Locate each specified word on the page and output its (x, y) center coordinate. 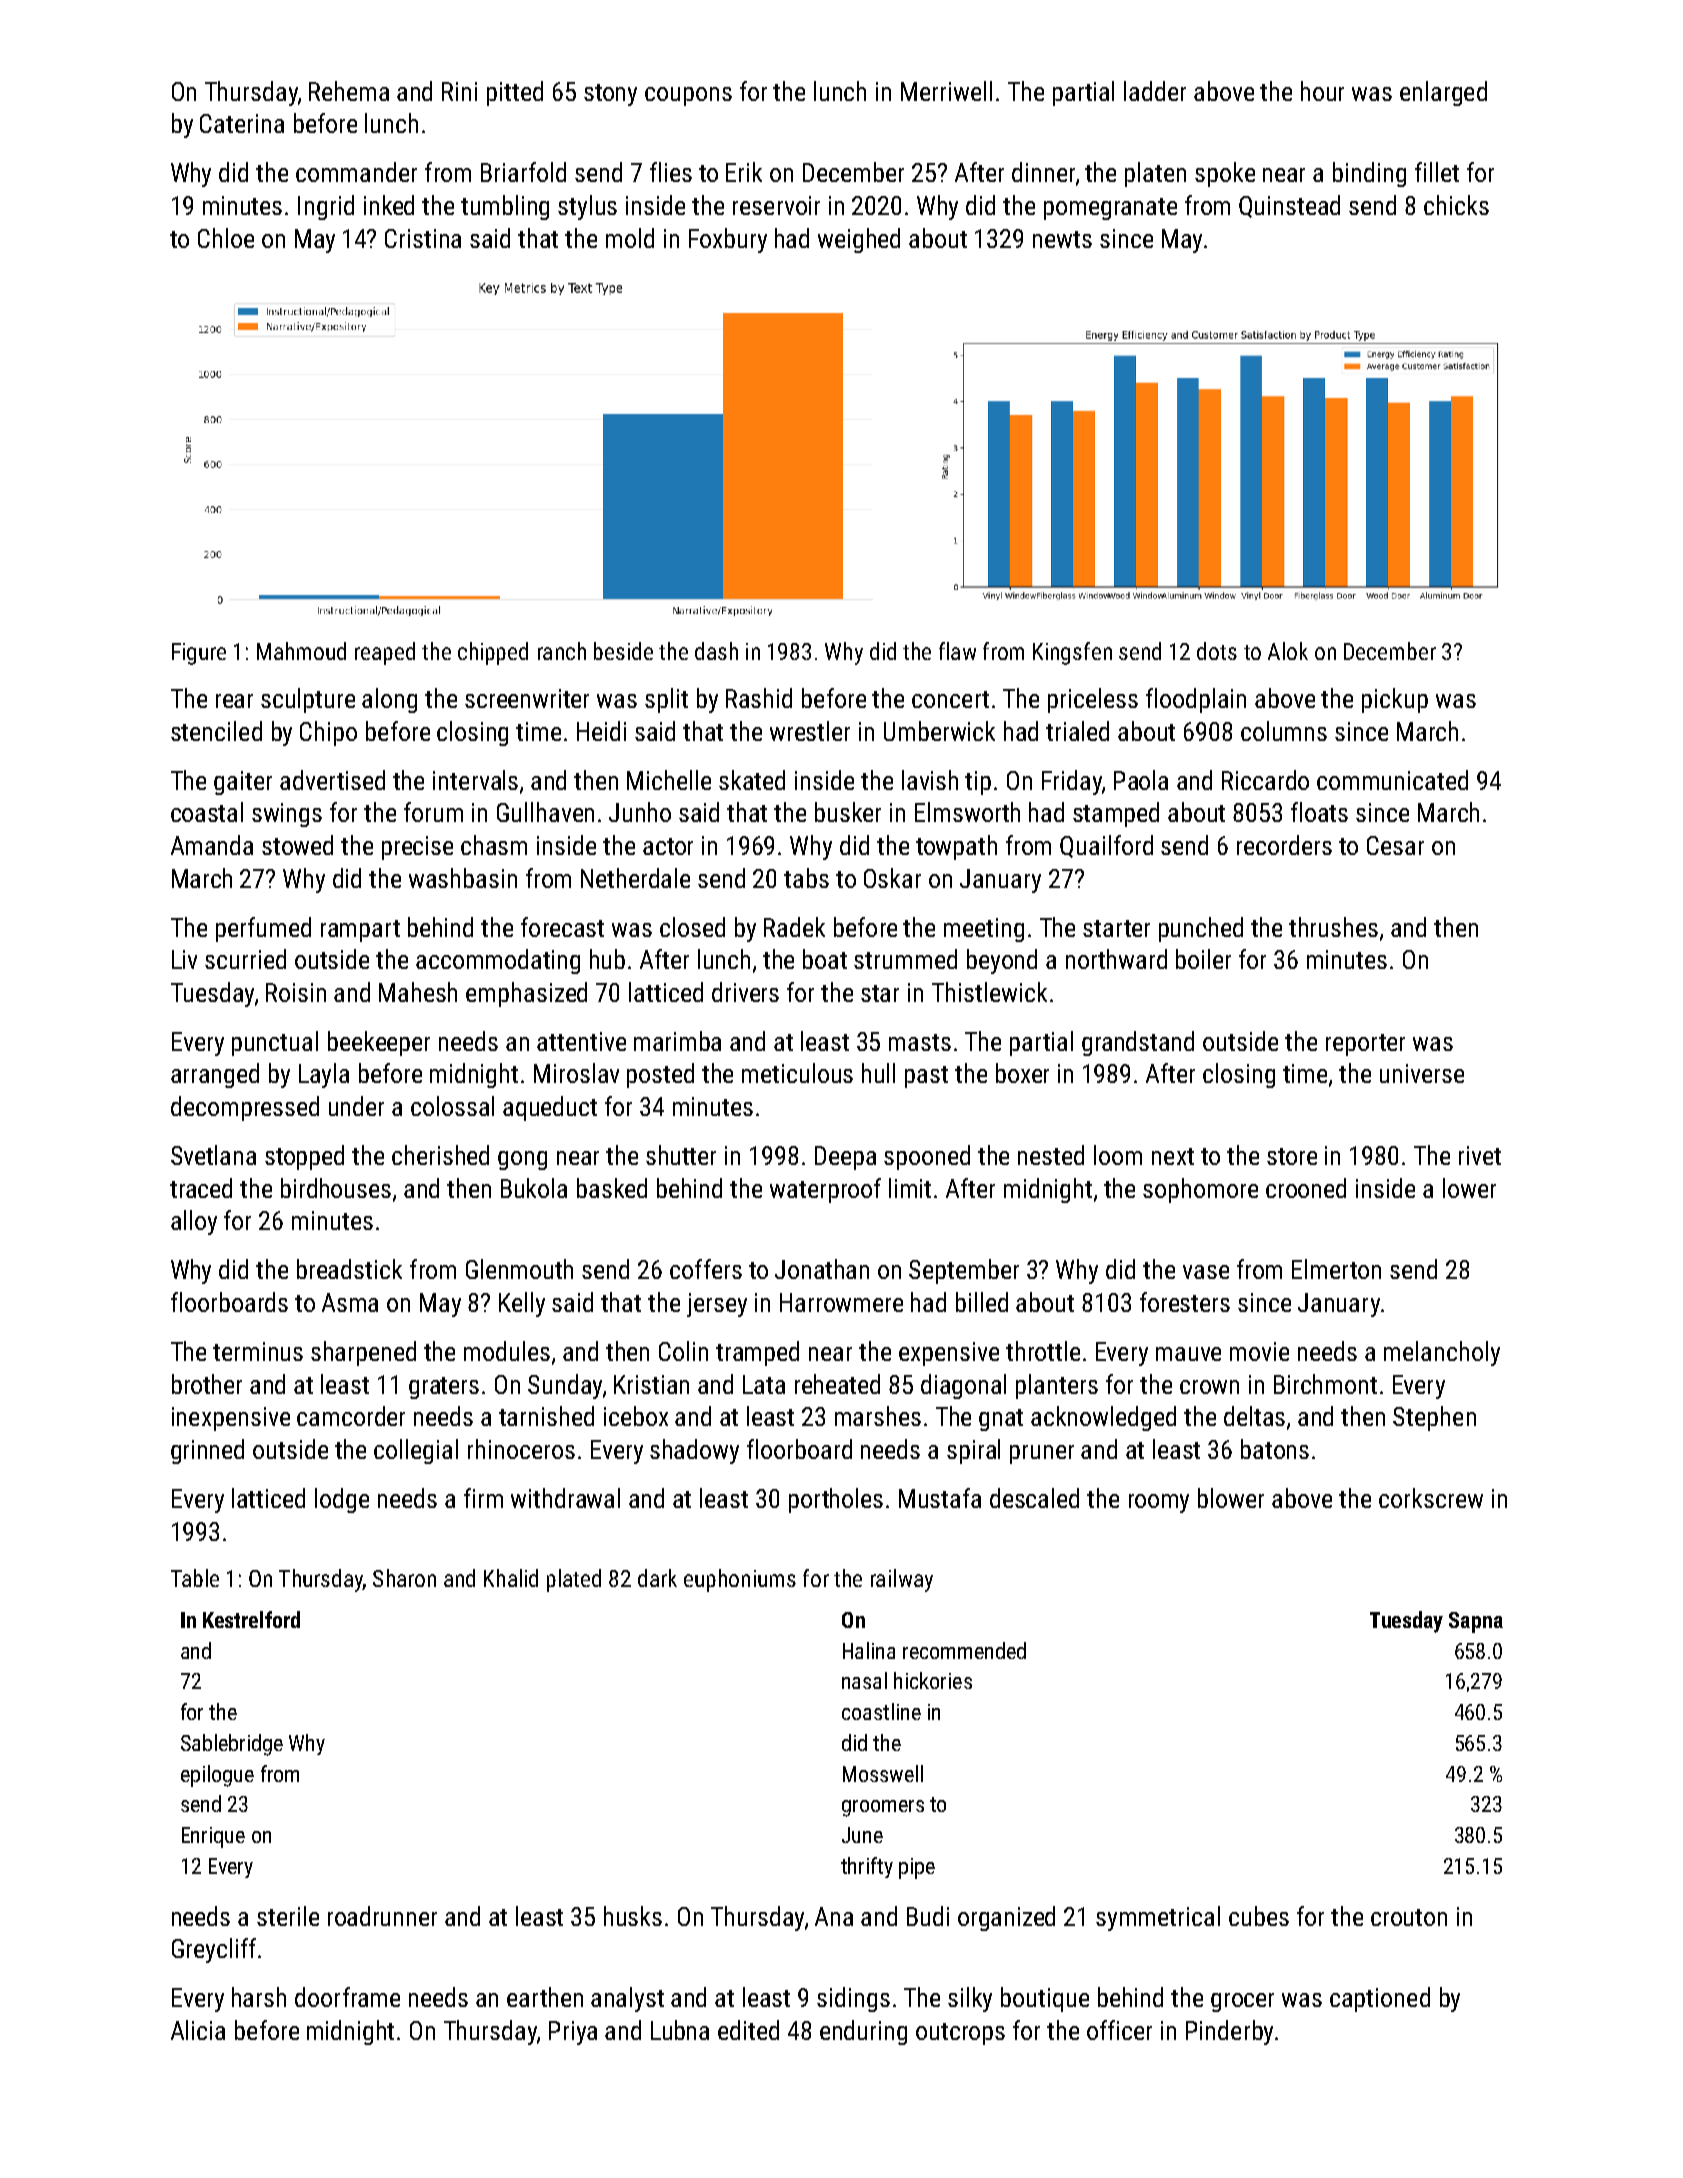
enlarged (1443, 93)
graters (444, 1388)
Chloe (226, 238)
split (666, 700)
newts (1062, 239)
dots (1217, 651)
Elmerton (1336, 1269)
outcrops (960, 2034)
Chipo (328, 733)
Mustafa (940, 1498)
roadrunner (382, 1916)
